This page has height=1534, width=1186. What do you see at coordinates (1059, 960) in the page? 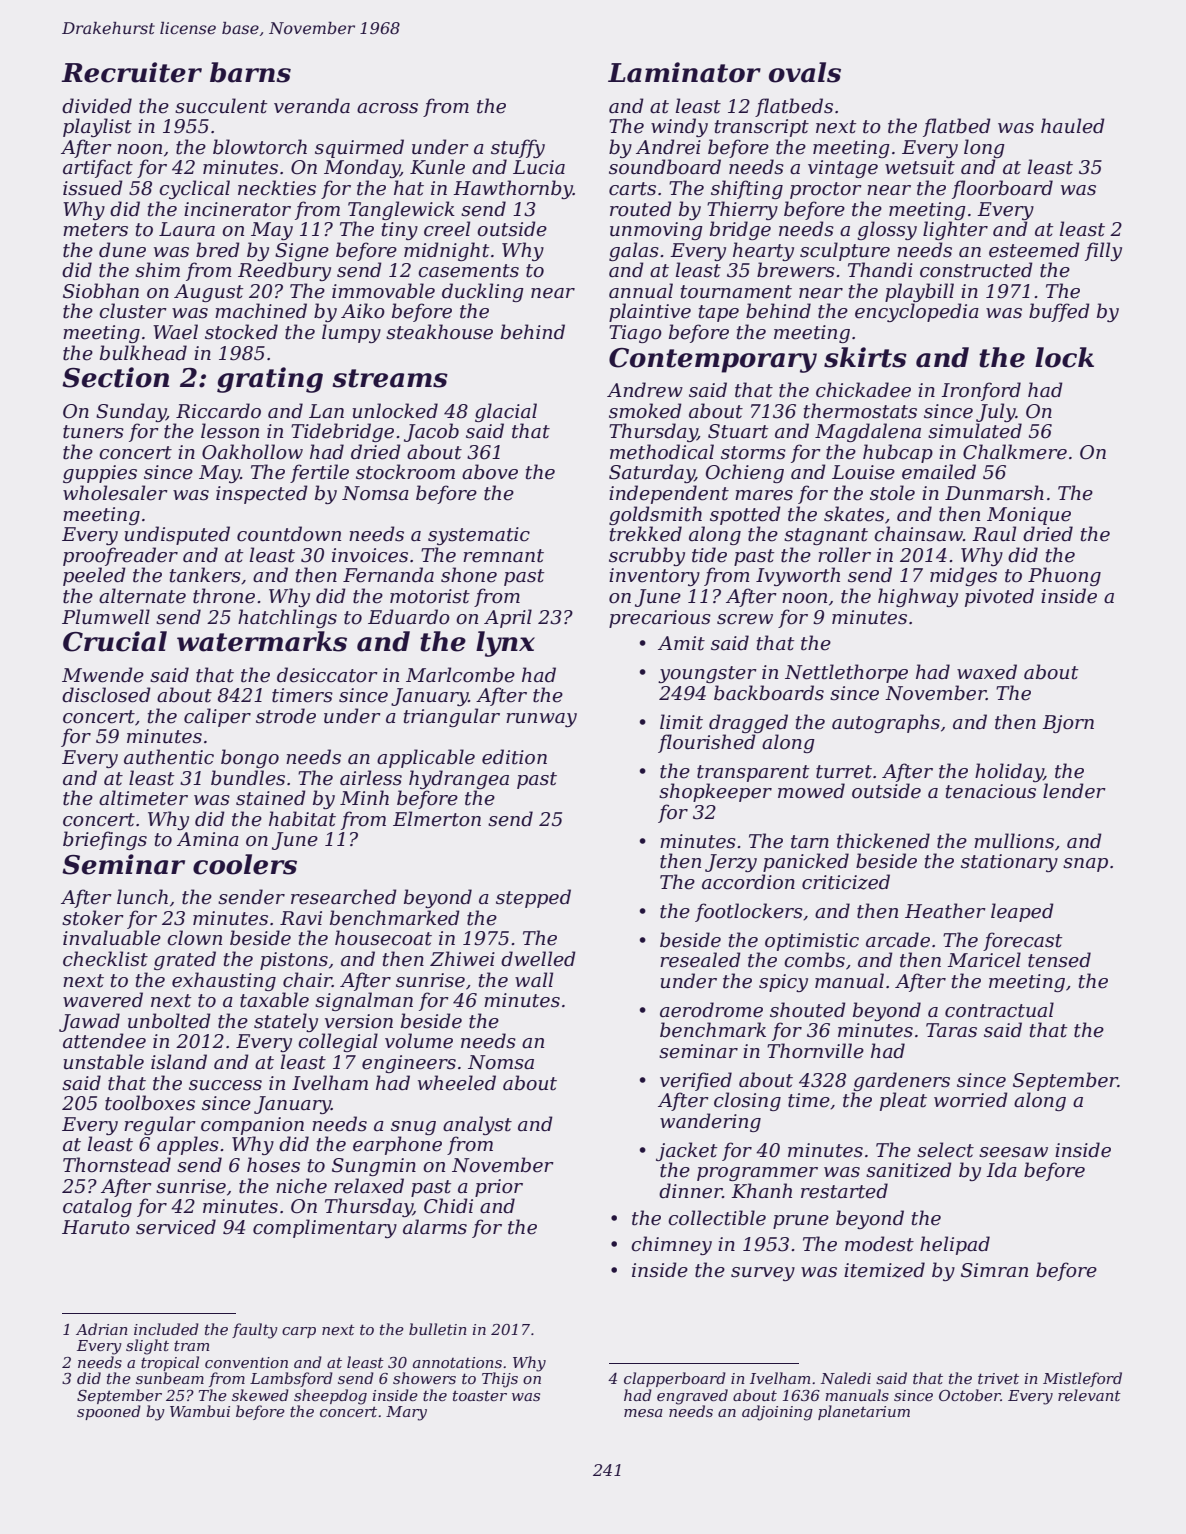
I see `tensed` at bounding box center [1059, 960].
